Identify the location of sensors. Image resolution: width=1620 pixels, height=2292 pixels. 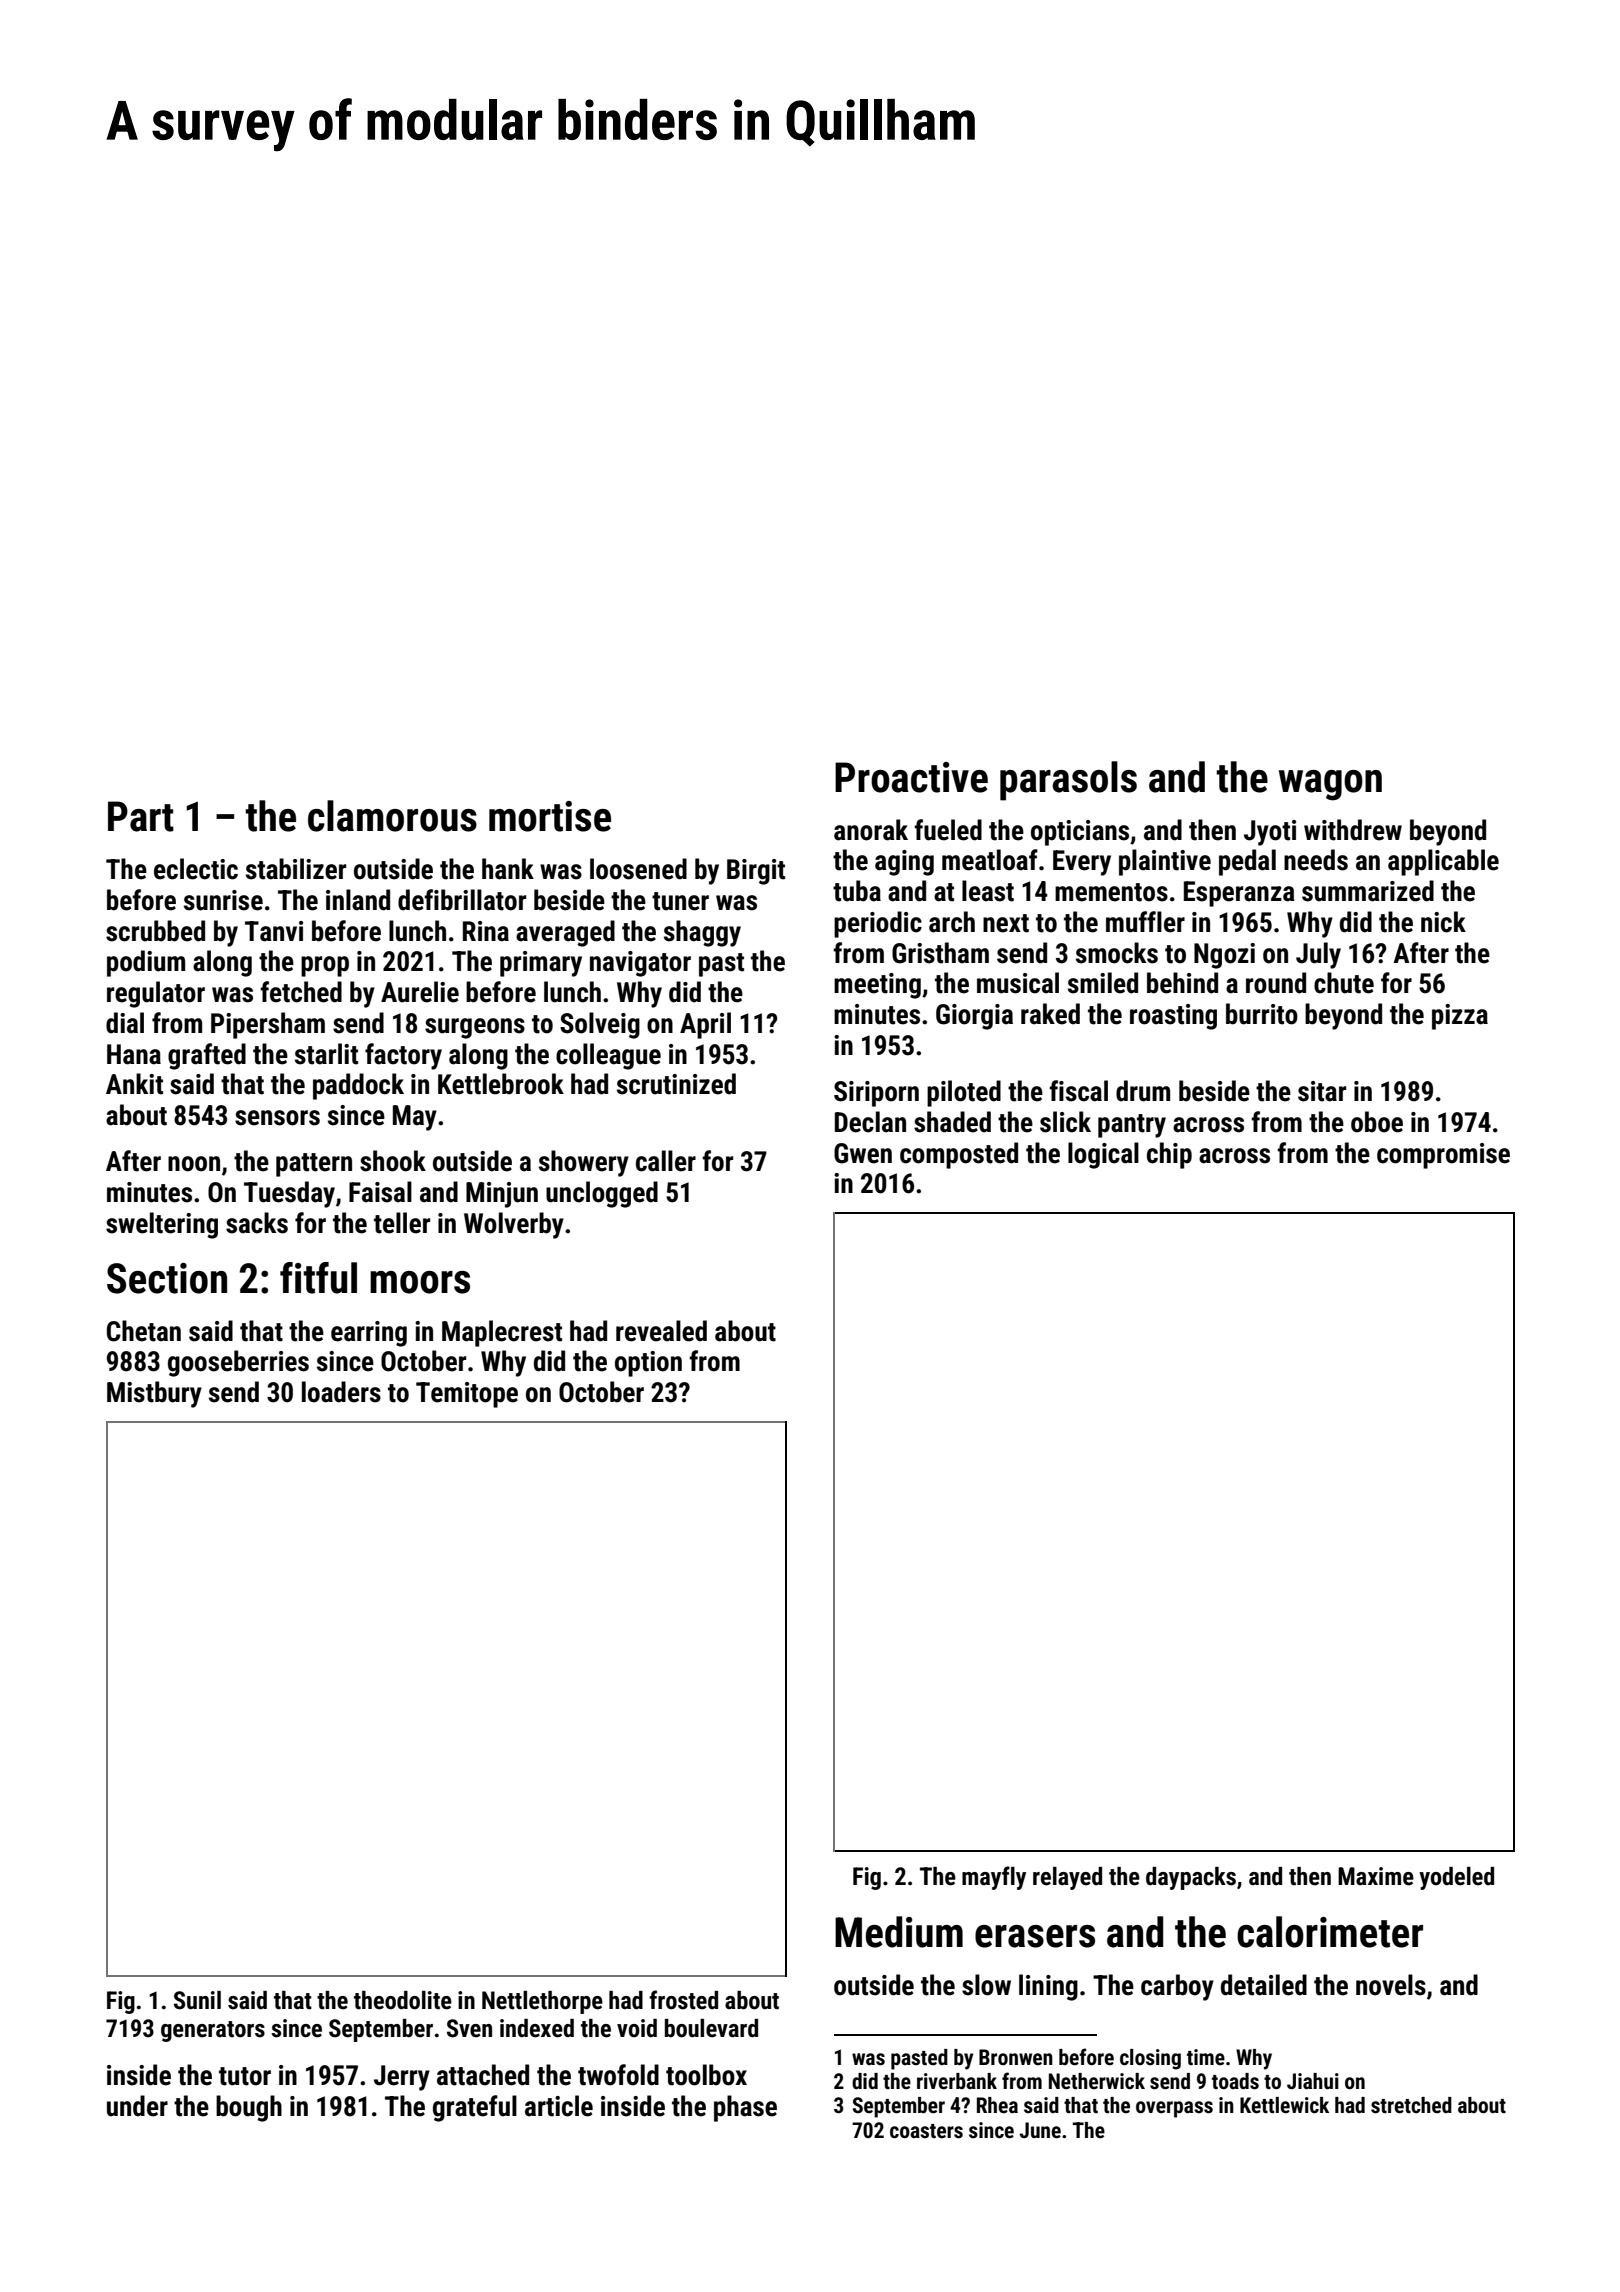
(277, 1118).
